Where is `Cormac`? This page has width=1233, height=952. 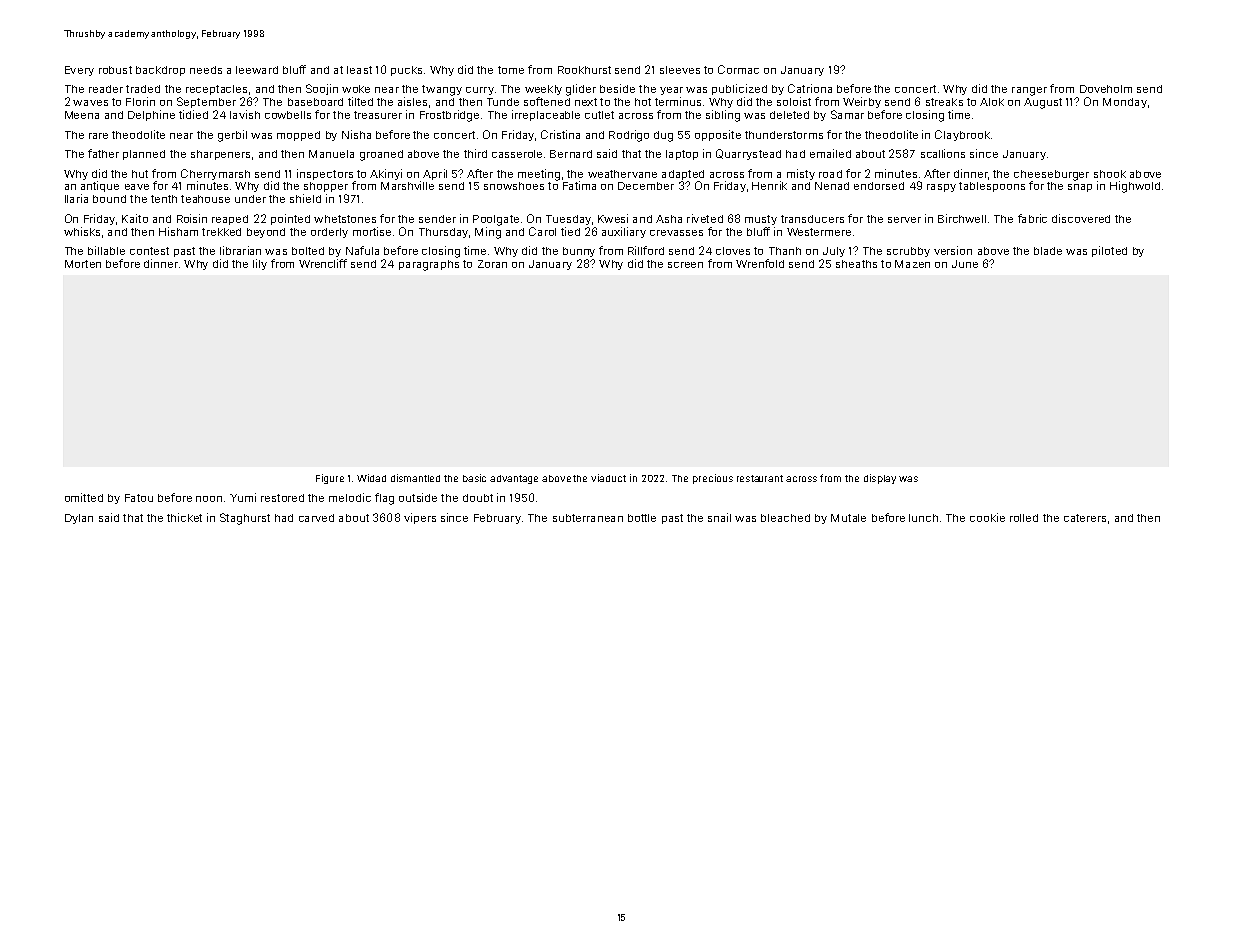
Cormac is located at coordinates (738, 69).
